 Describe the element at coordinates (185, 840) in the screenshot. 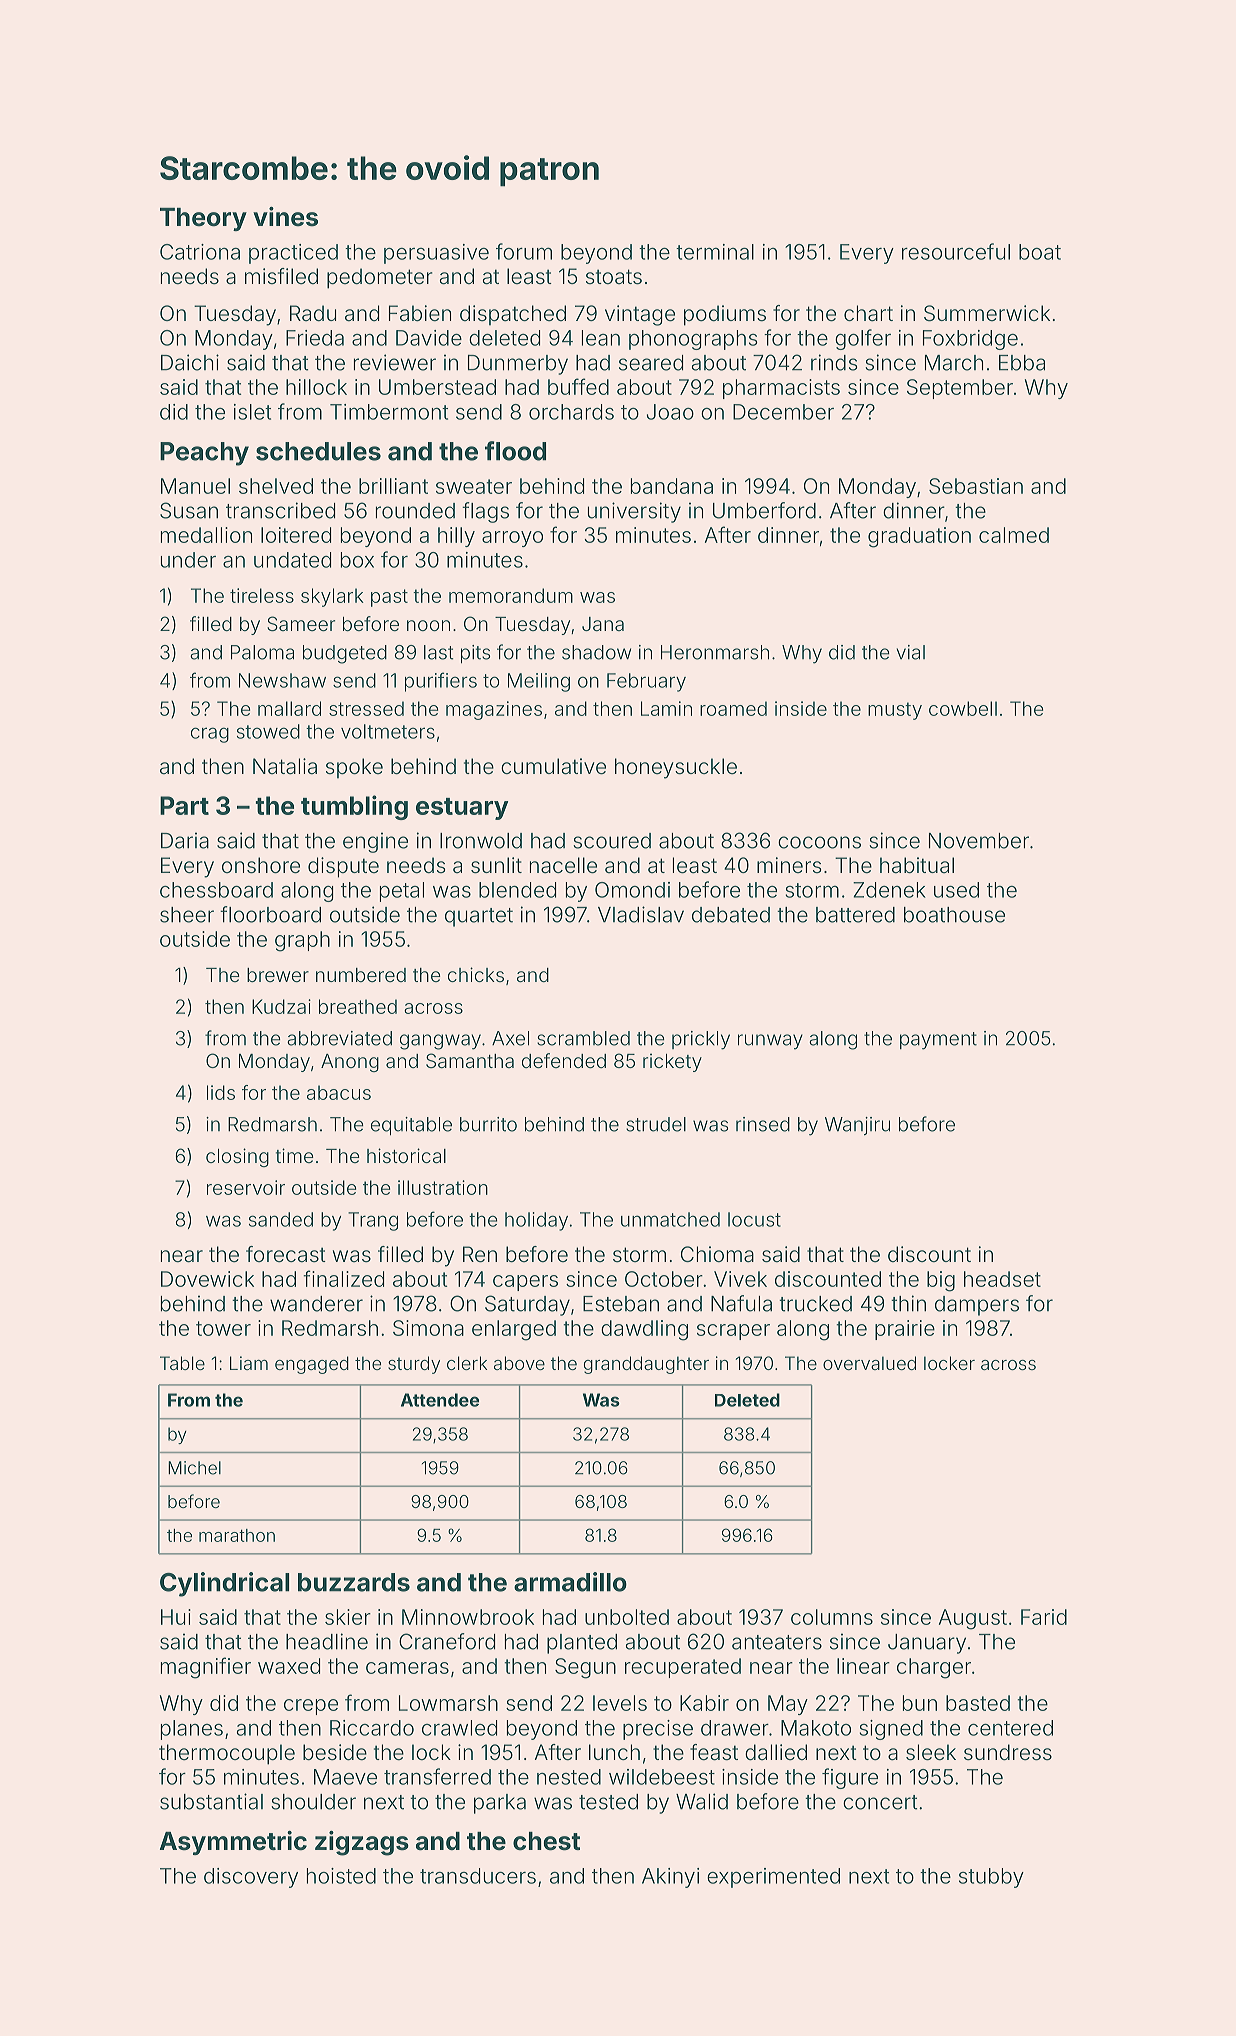

I see `Daria` at that location.
